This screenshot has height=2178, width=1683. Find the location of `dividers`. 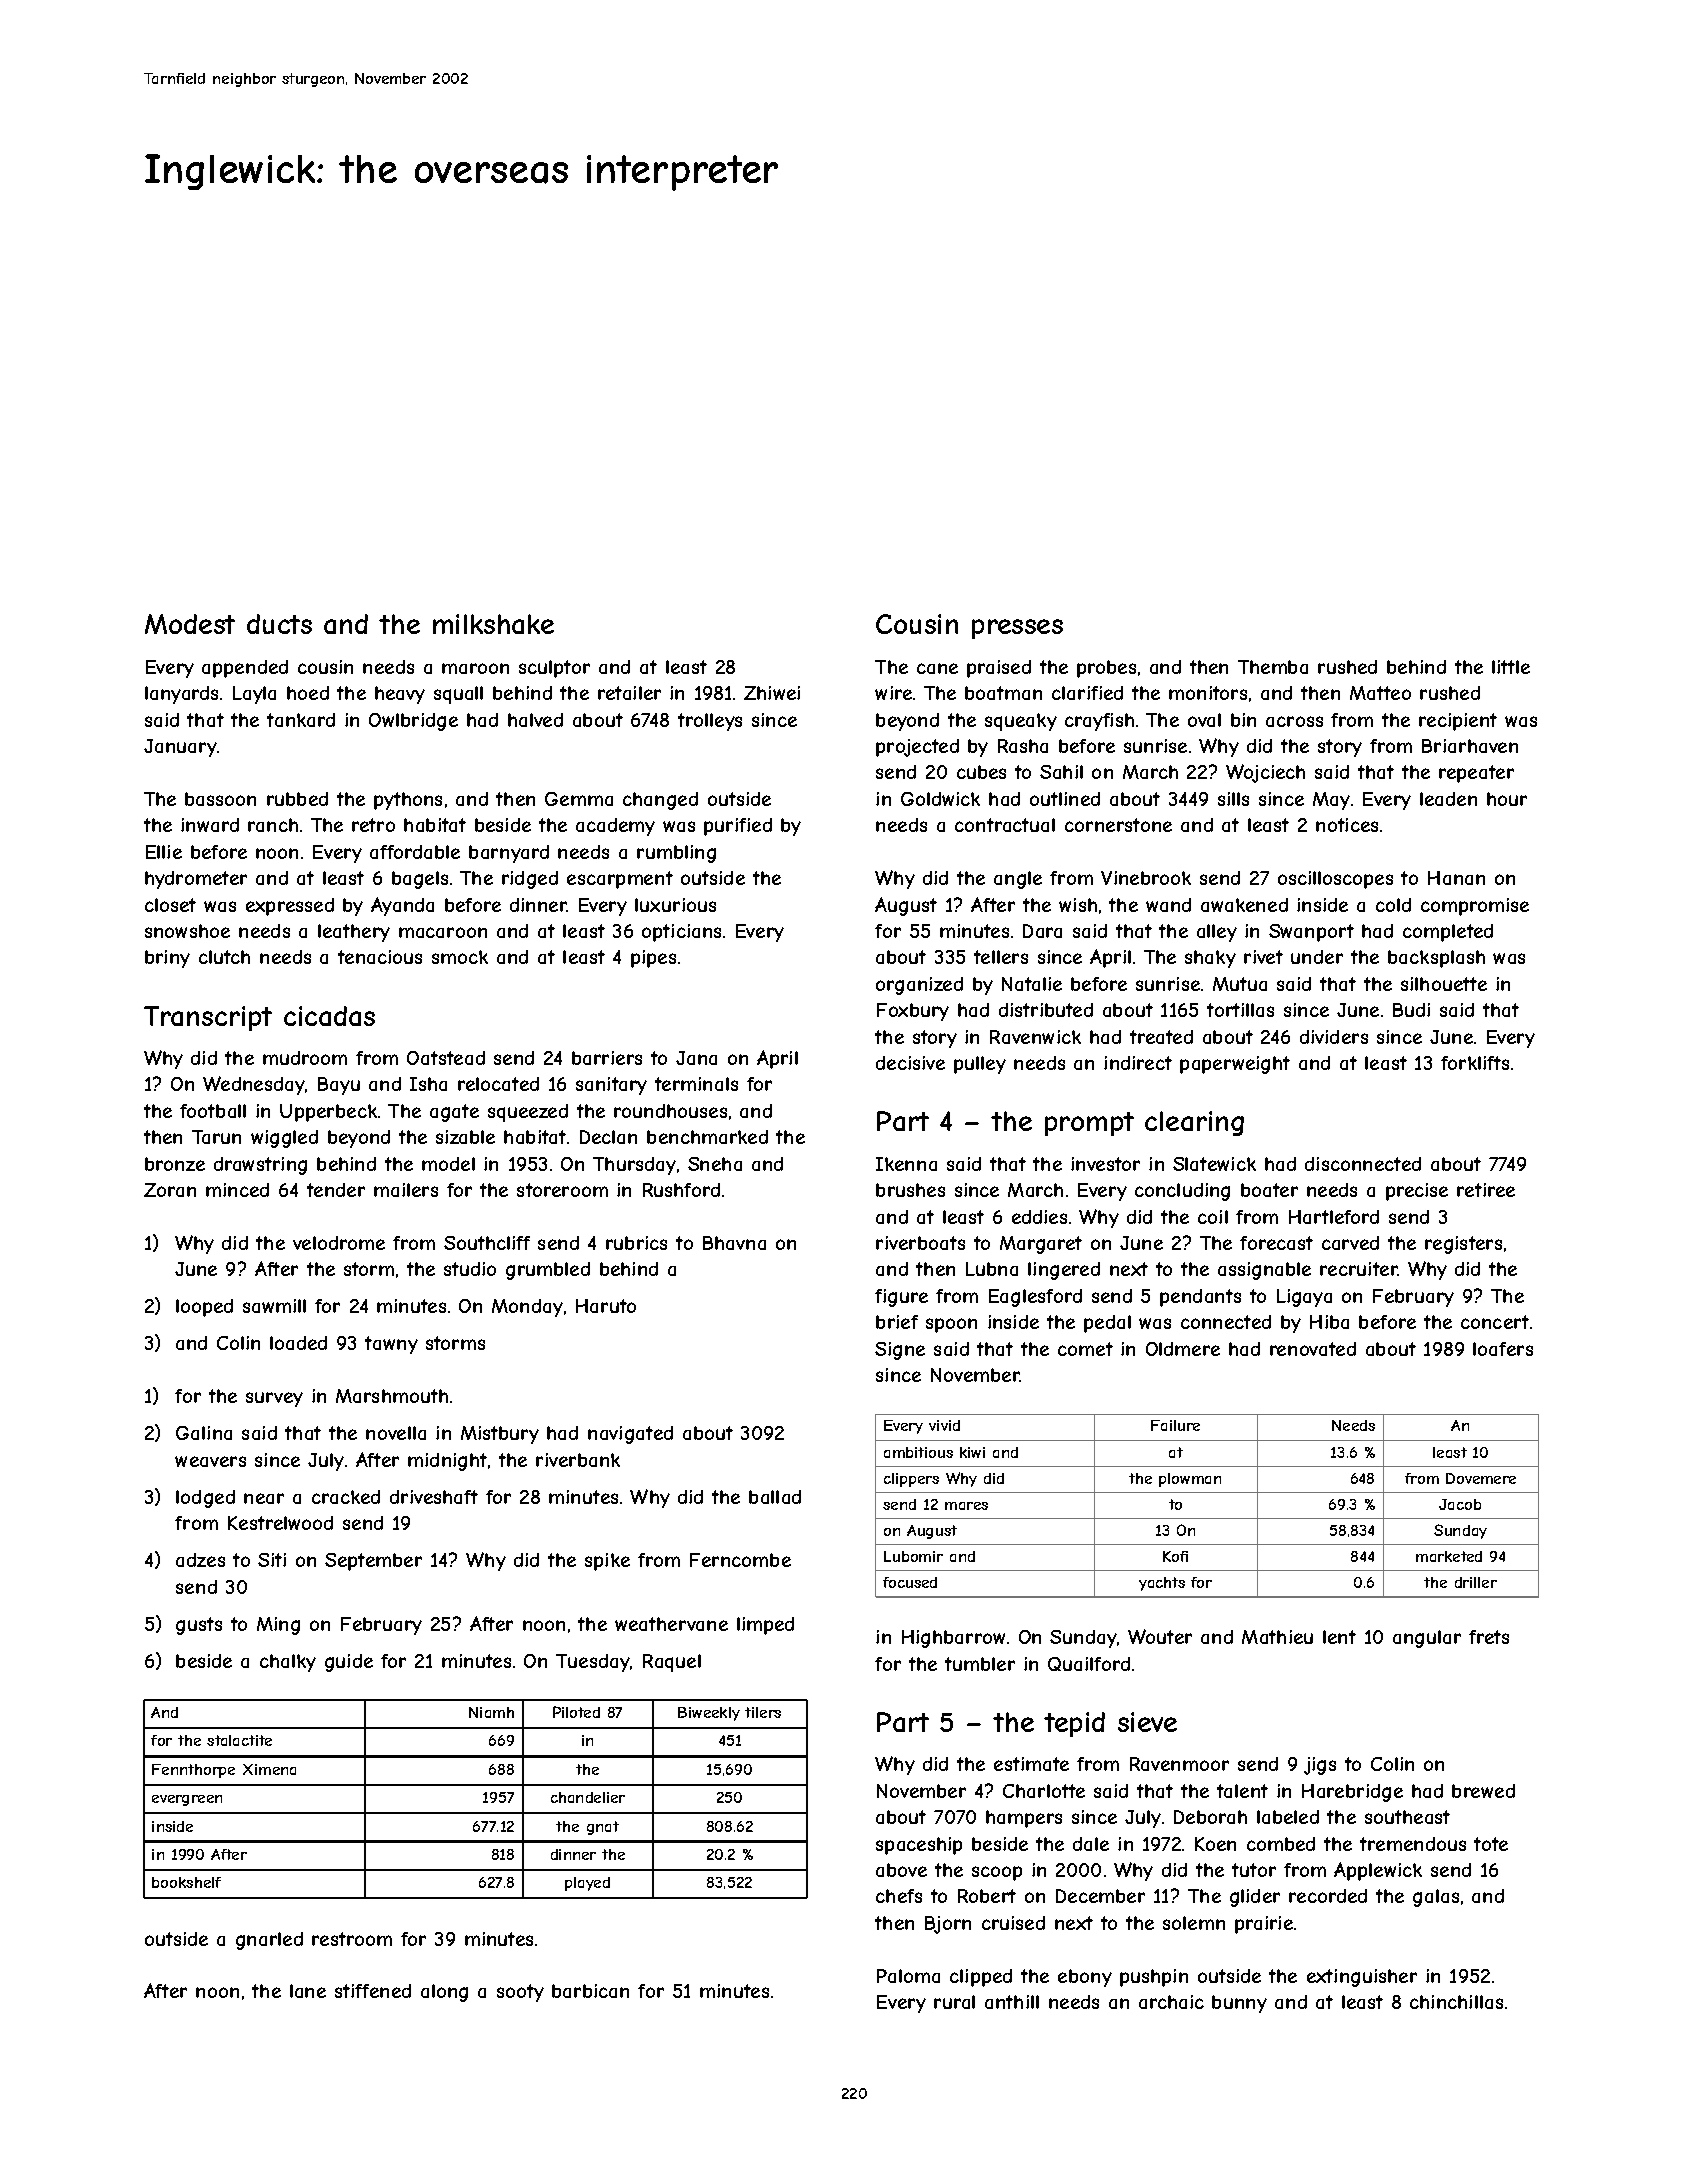

dividers is located at coordinates (1334, 1037).
